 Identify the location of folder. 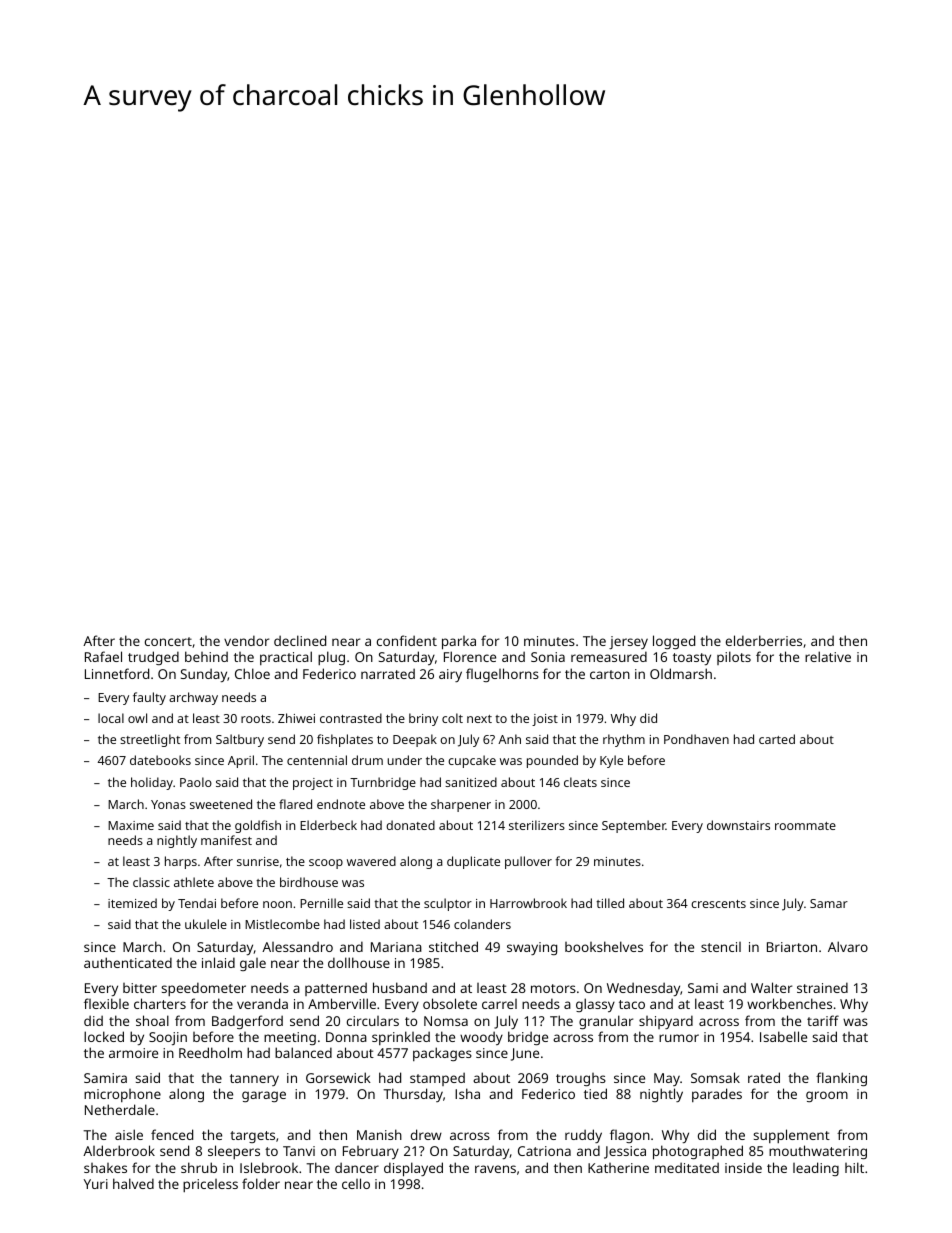
(261, 1183).
